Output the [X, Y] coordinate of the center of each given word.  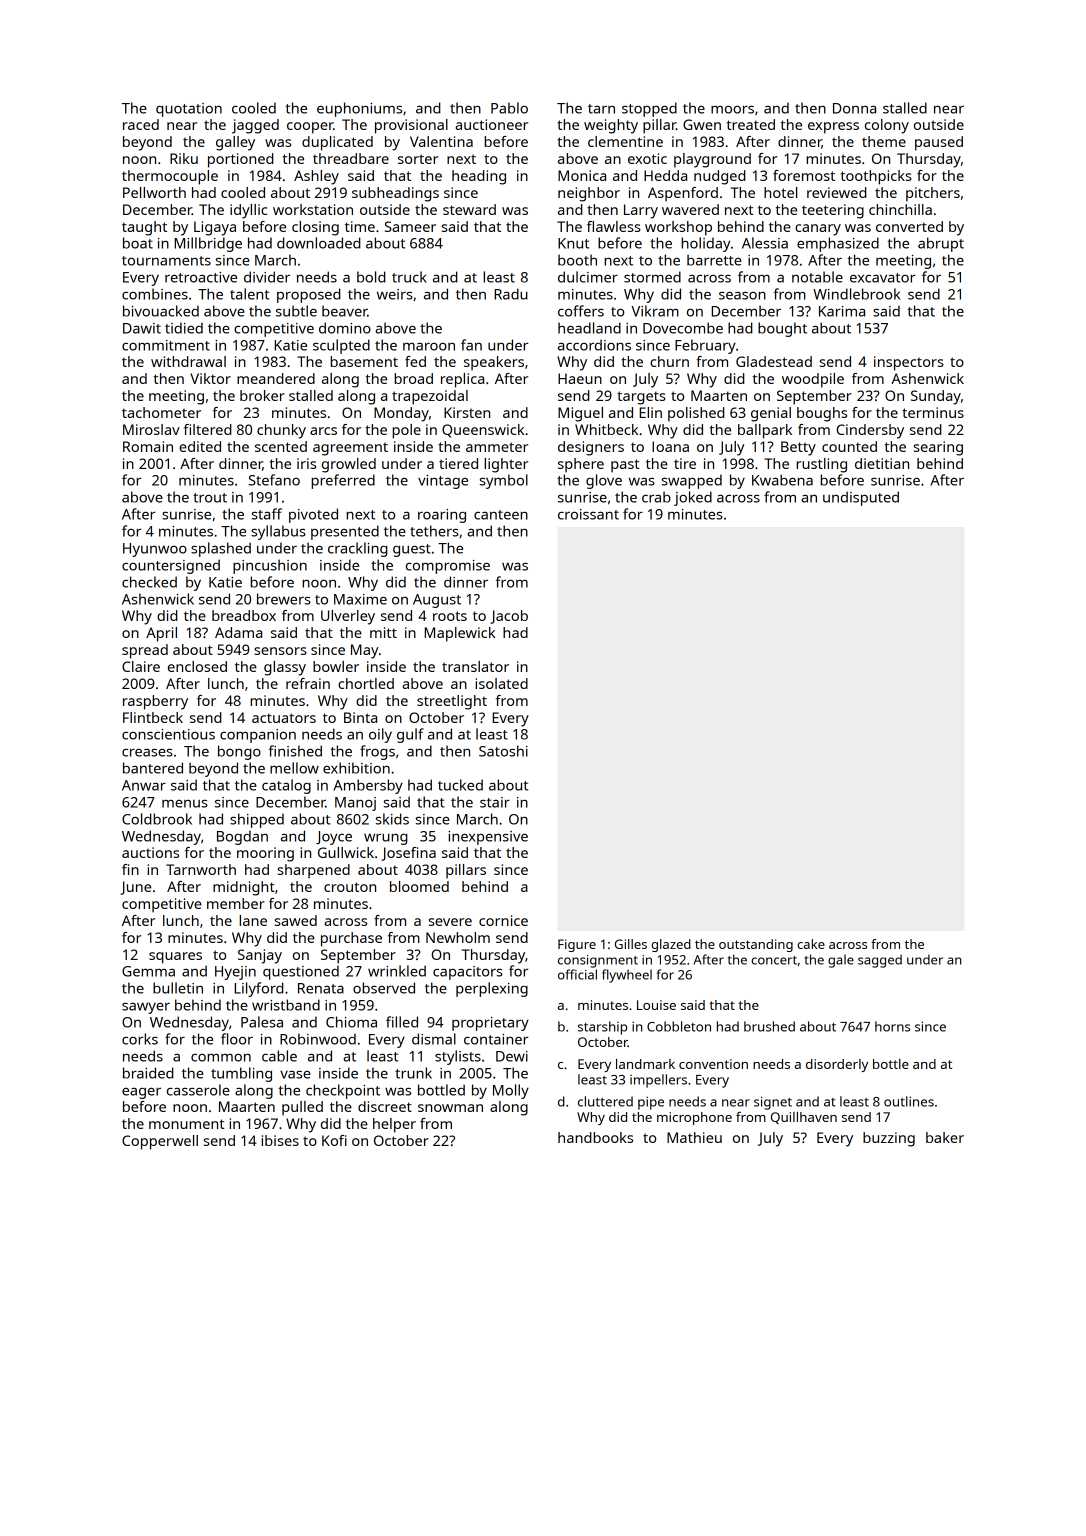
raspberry [155, 702]
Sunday [936, 397]
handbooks [595, 1137]
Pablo [509, 108]
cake [811, 944]
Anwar [144, 785]
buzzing [889, 1139]
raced [141, 124]
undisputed [861, 498]
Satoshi [503, 751]
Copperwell [160, 1142]
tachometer [161, 412]
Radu [511, 294]
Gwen [702, 124]
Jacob [509, 617]
